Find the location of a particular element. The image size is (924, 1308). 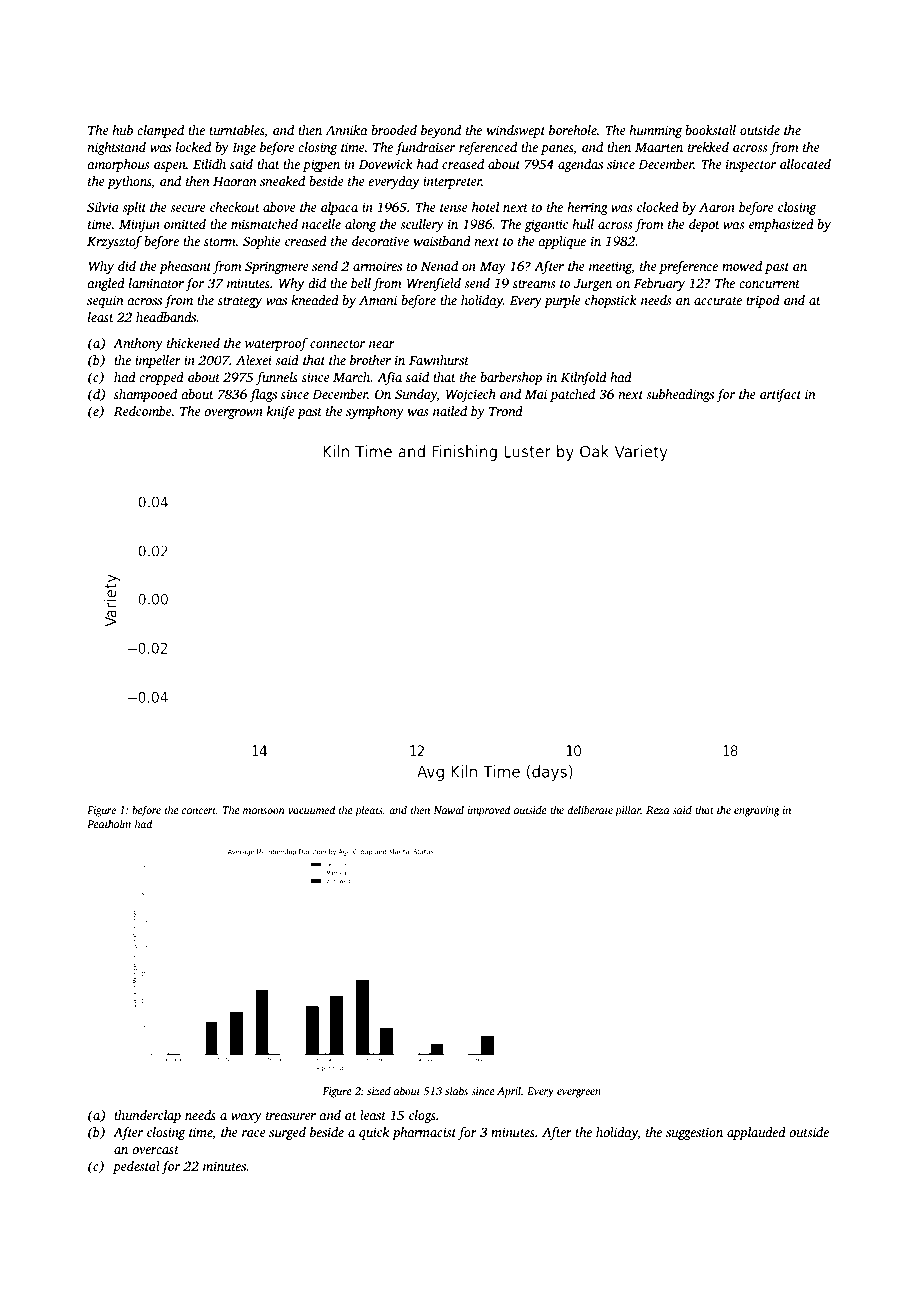

improved is located at coordinates (489, 811).
